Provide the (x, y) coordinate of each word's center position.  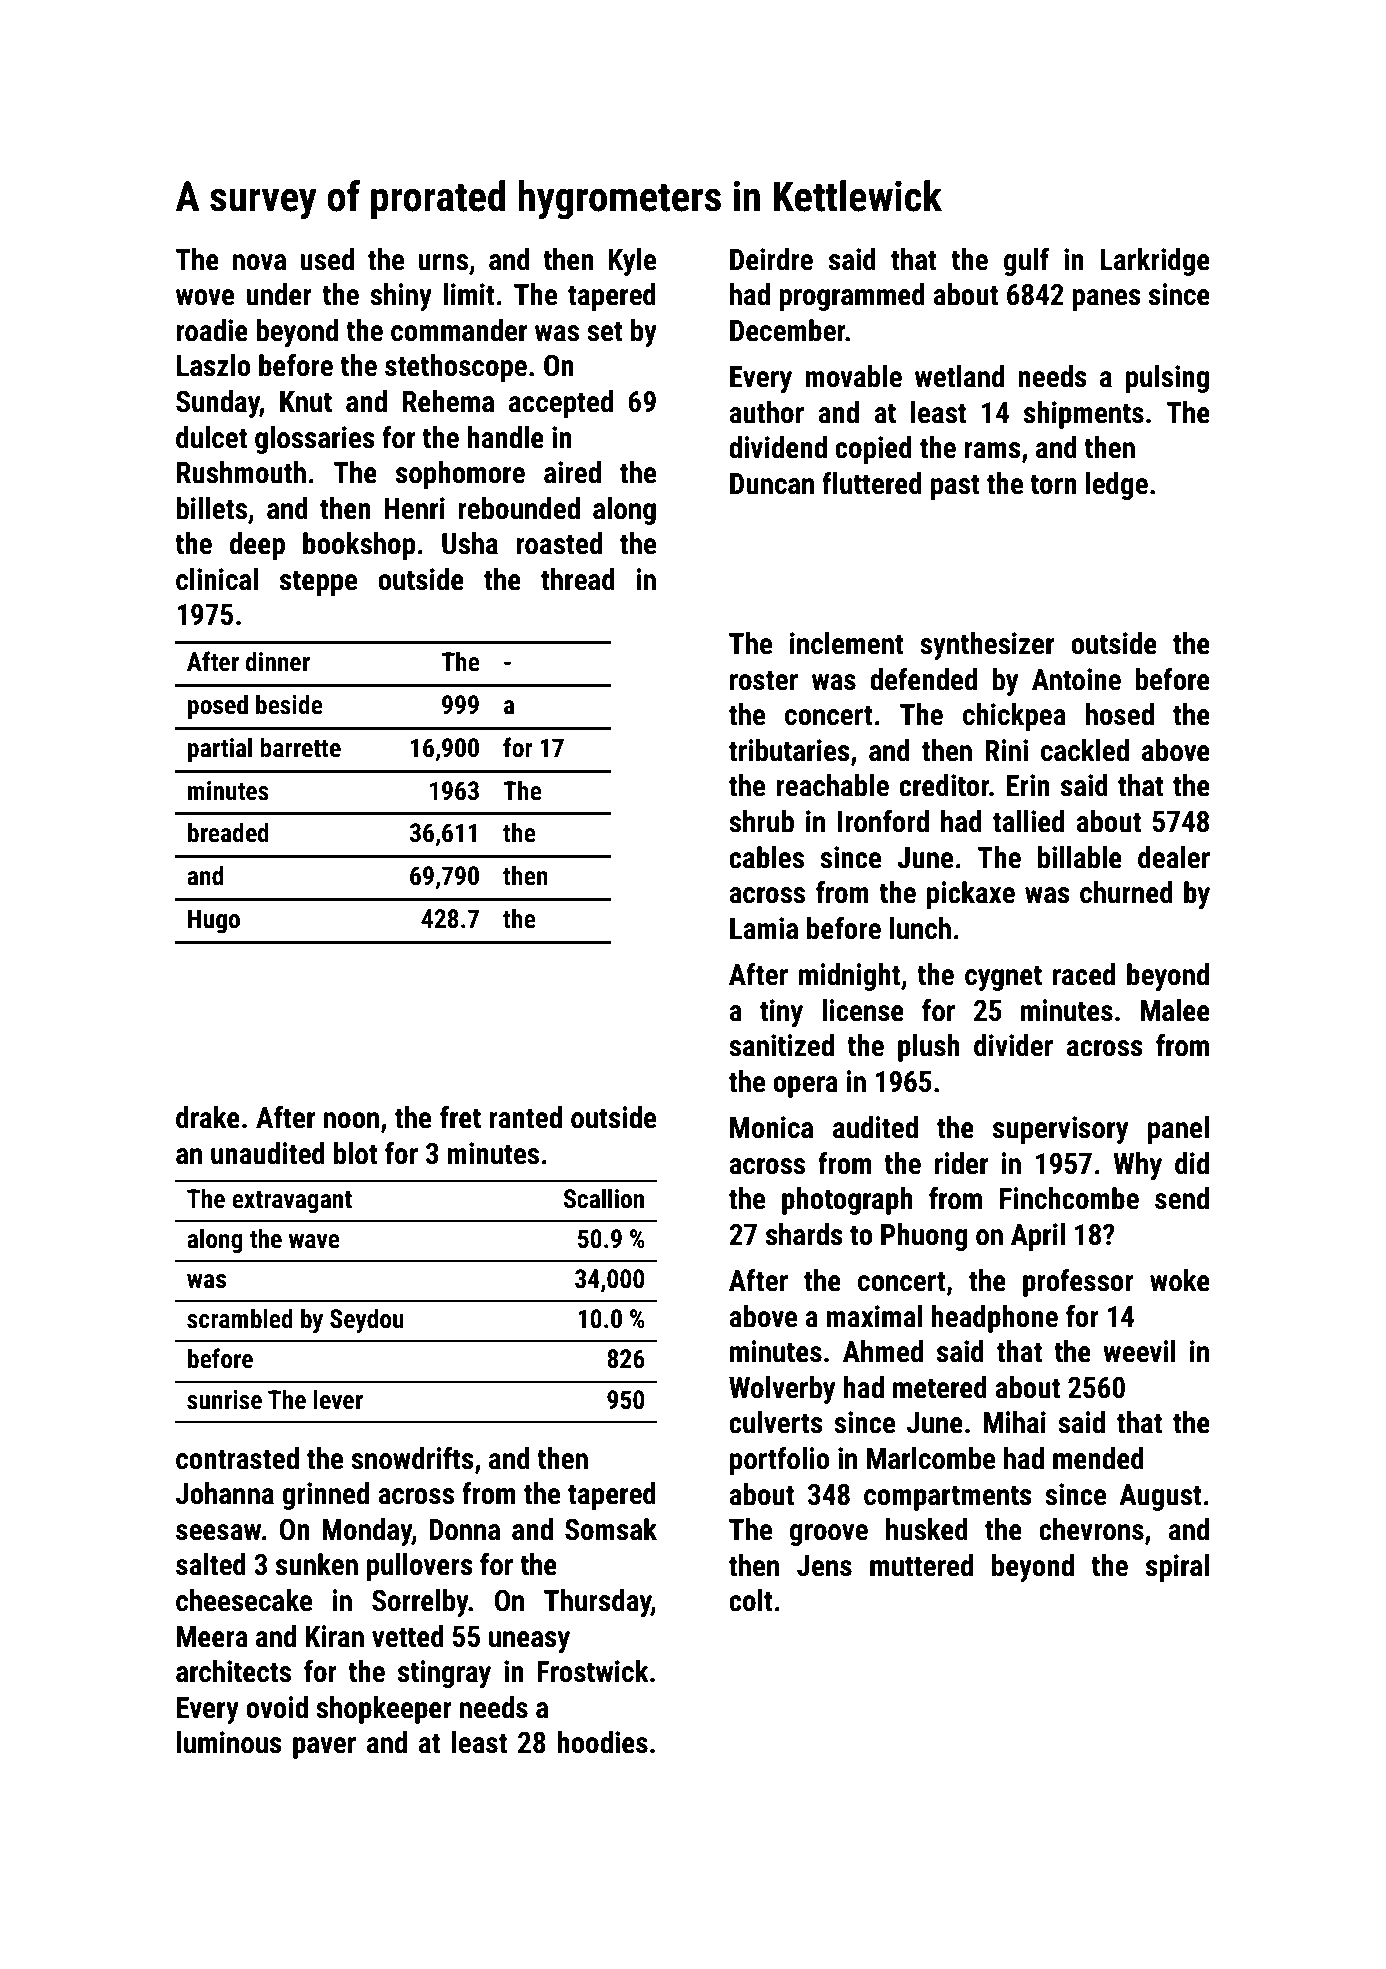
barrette (300, 747)
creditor (944, 785)
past (955, 487)
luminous (229, 1742)
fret (460, 1117)
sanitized (781, 1045)
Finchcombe (1069, 1198)
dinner (277, 661)
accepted (561, 404)
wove (205, 297)
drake (208, 1117)
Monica (771, 1127)
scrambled (240, 1318)
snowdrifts (412, 1458)
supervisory (1060, 1130)
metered (940, 1387)
